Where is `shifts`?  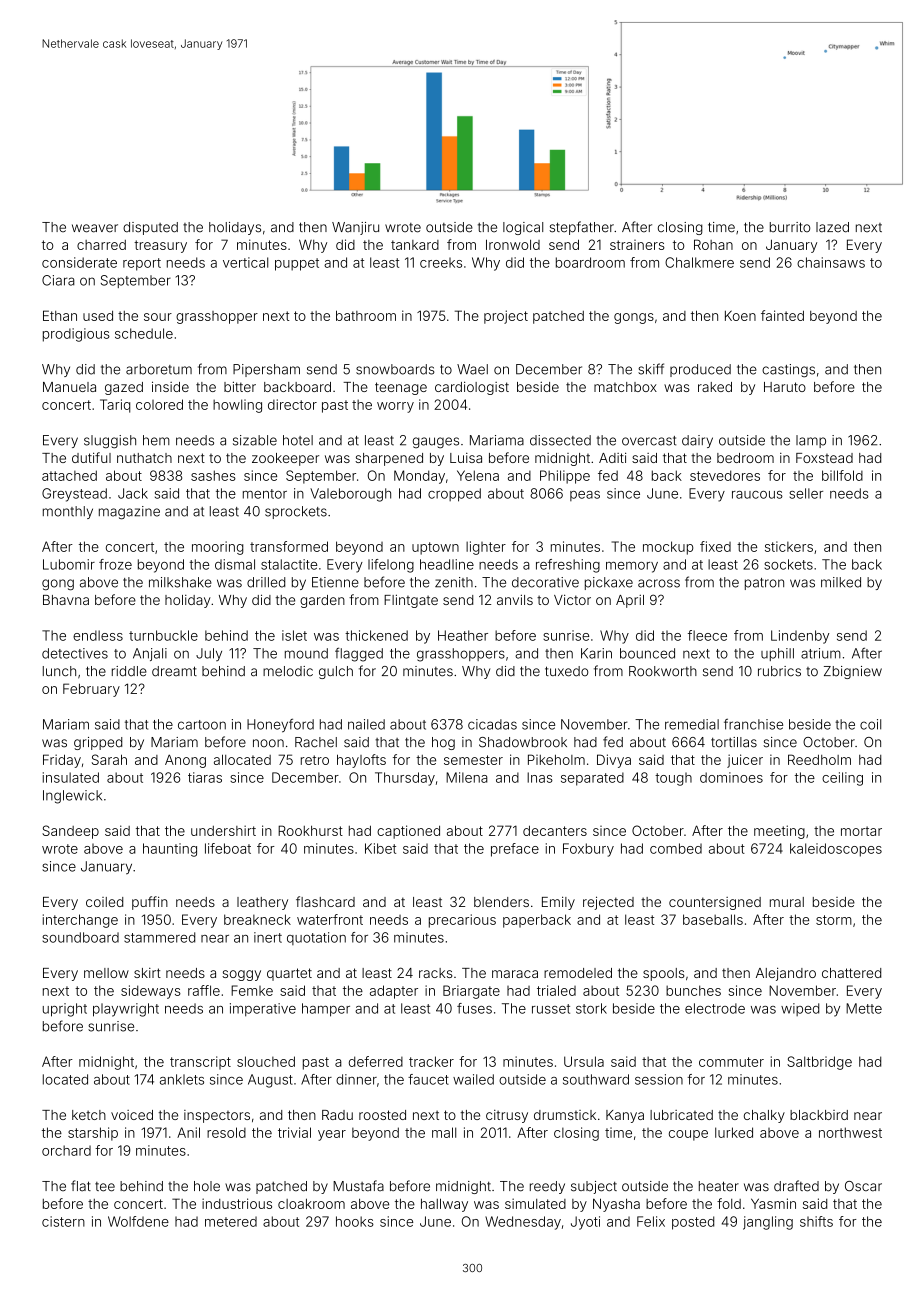 shifts is located at coordinates (816, 1221).
